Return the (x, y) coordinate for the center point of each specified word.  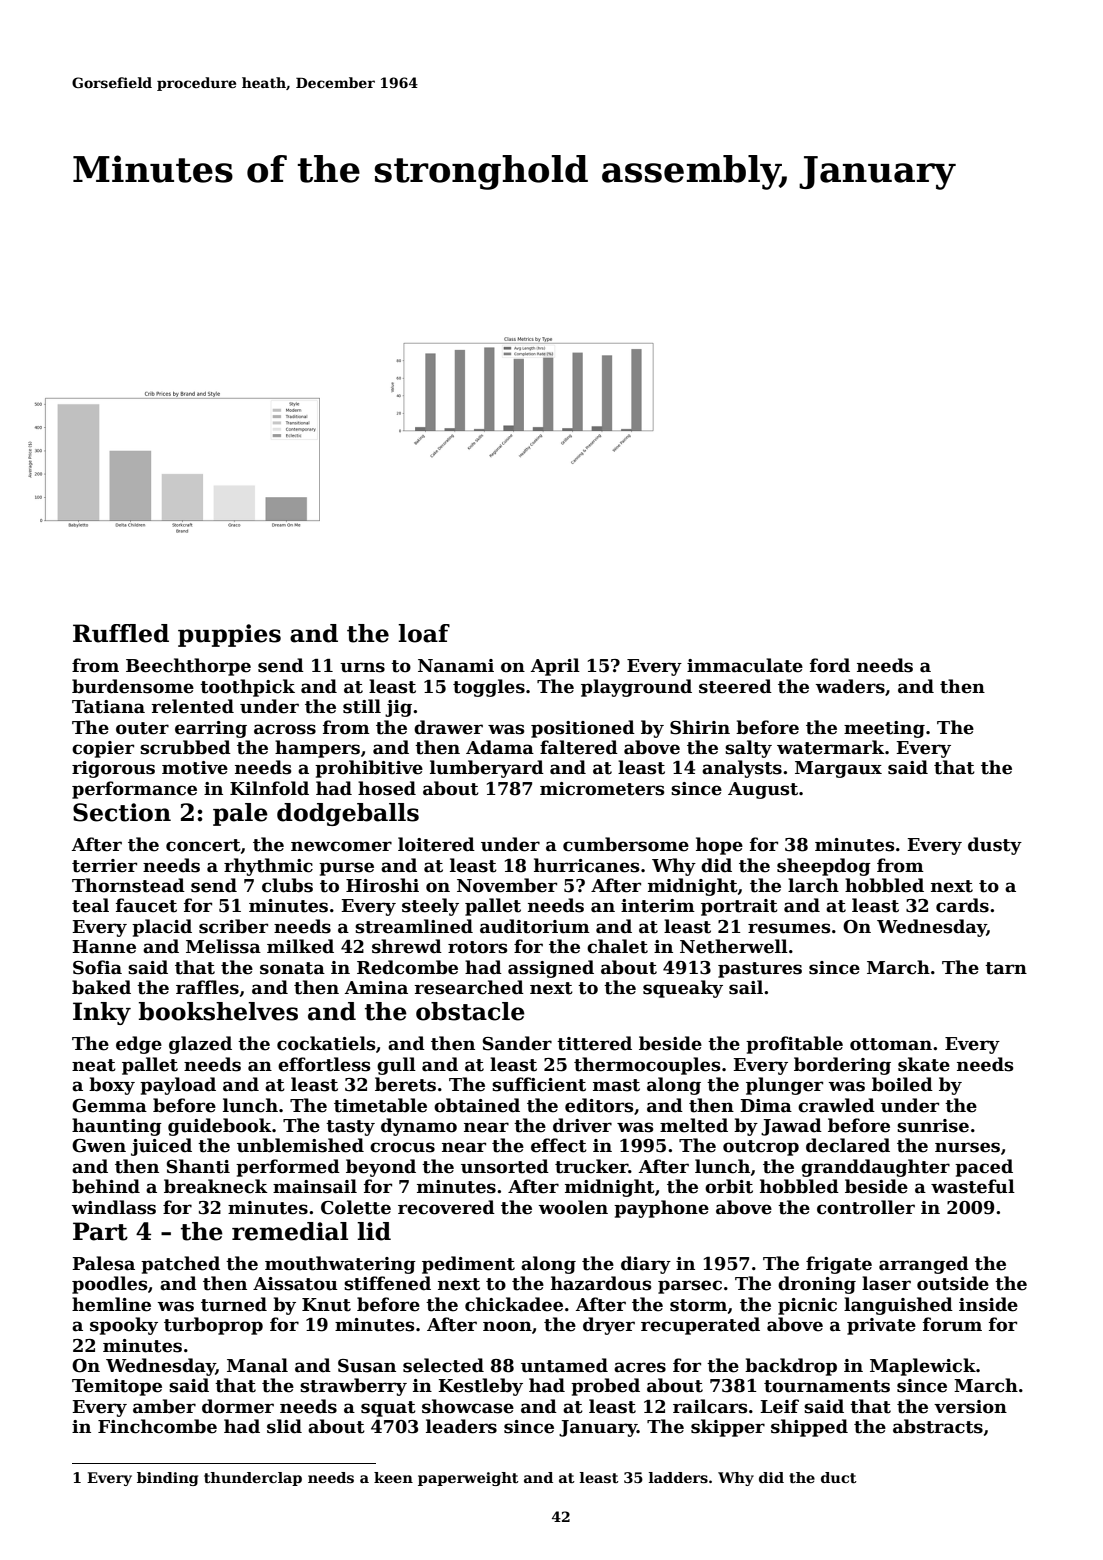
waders (850, 686)
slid (284, 1426)
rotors (477, 947)
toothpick (247, 688)
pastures (760, 970)
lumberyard (487, 769)
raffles (207, 987)
